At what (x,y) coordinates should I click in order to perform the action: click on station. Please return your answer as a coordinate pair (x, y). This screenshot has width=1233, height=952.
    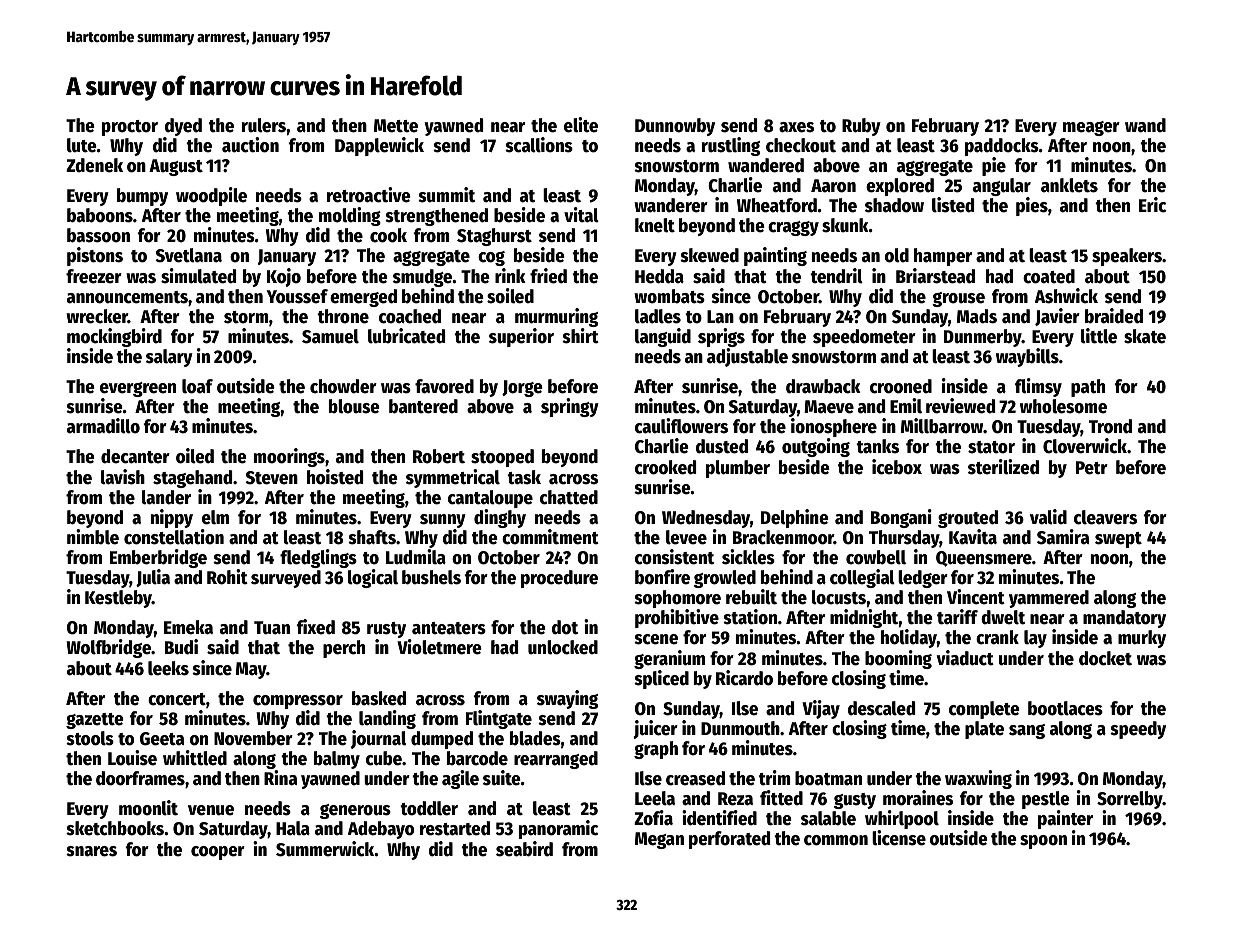
    Looking at the image, I should click on (750, 617).
